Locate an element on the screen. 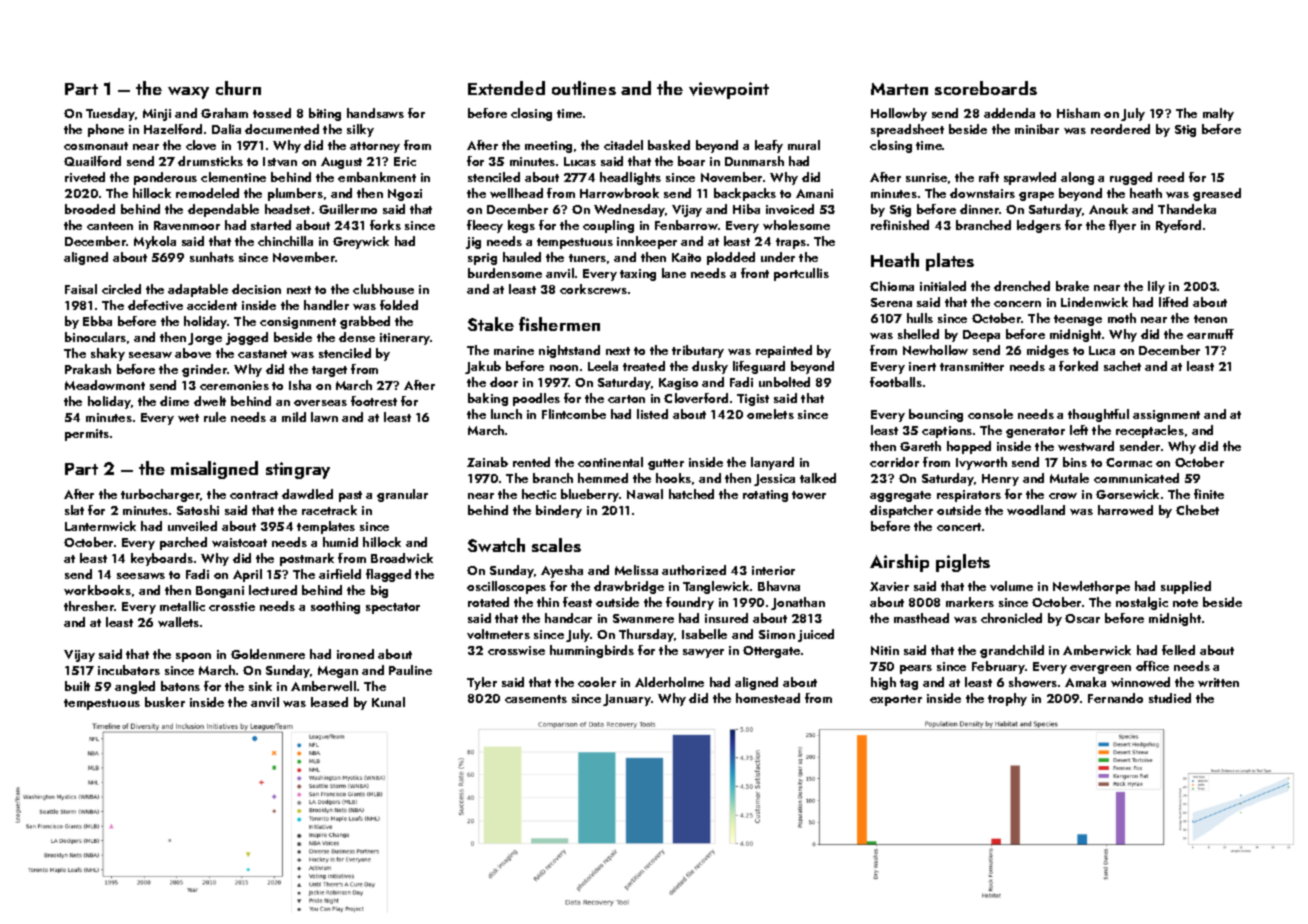 The height and width of the screenshot is (924, 1308). baking is located at coordinates (488, 399).
